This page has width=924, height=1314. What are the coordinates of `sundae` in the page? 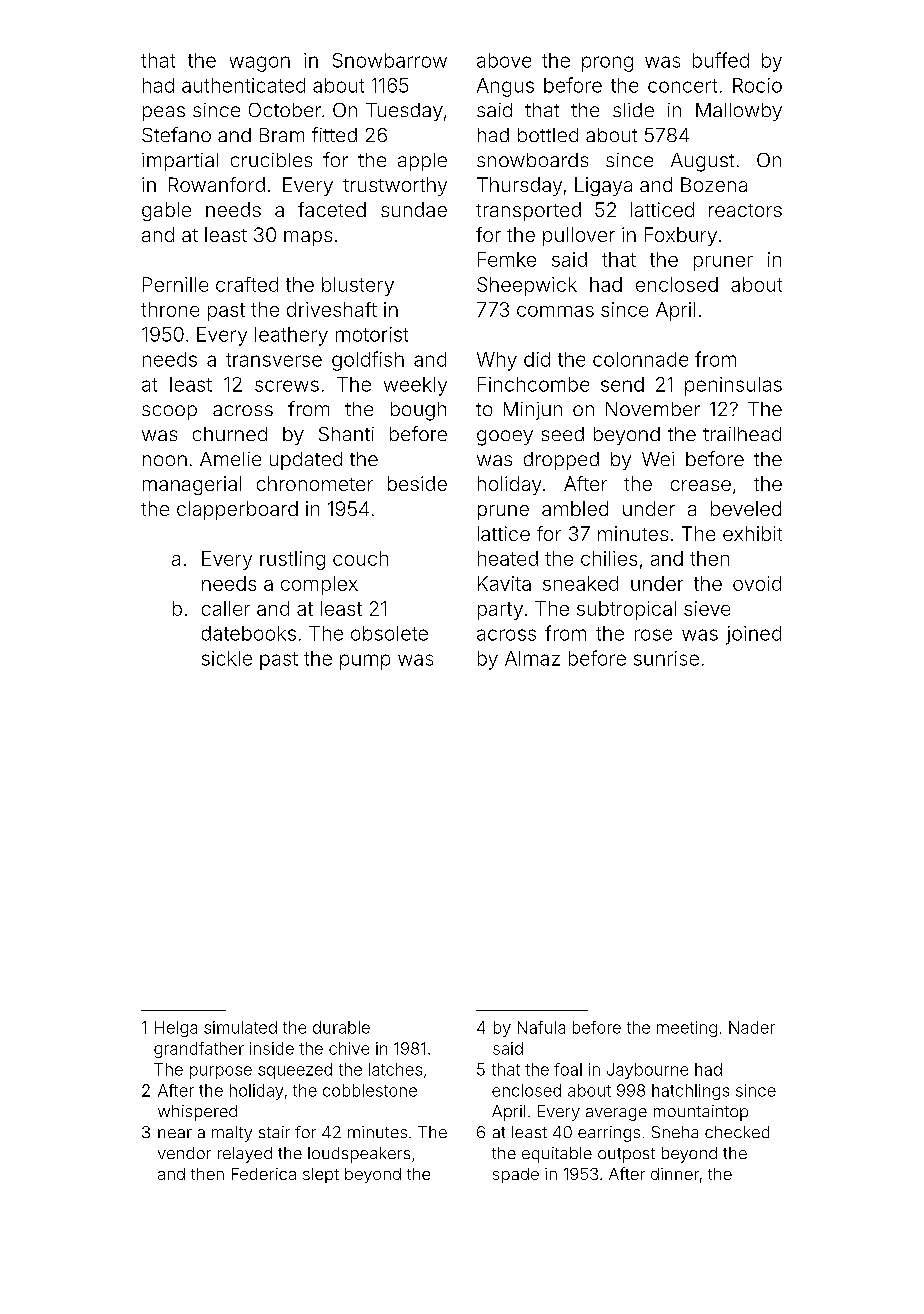 It's located at (414, 209).
